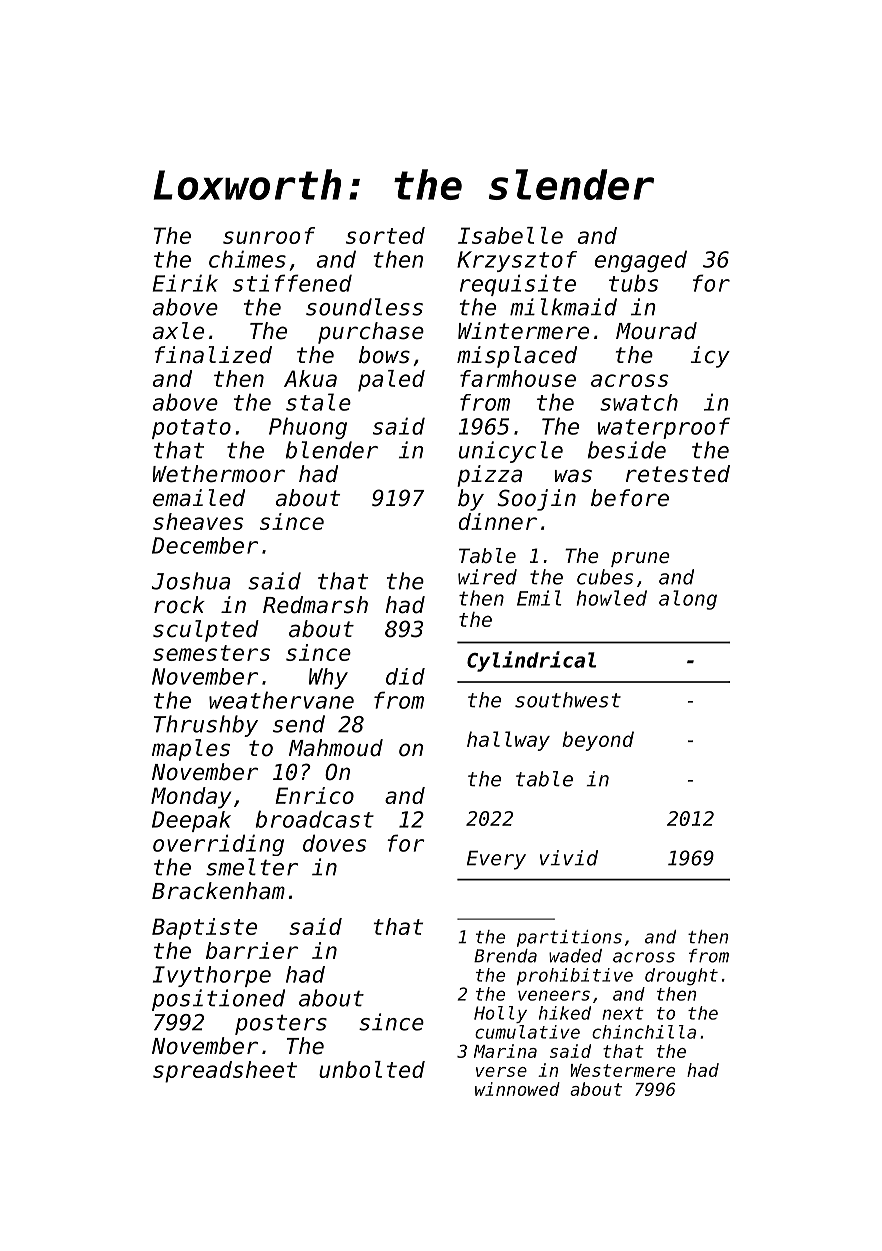 The image size is (882, 1251). What do you see at coordinates (281, 1025) in the page?
I see `posters` at bounding box center [281, 1025].
